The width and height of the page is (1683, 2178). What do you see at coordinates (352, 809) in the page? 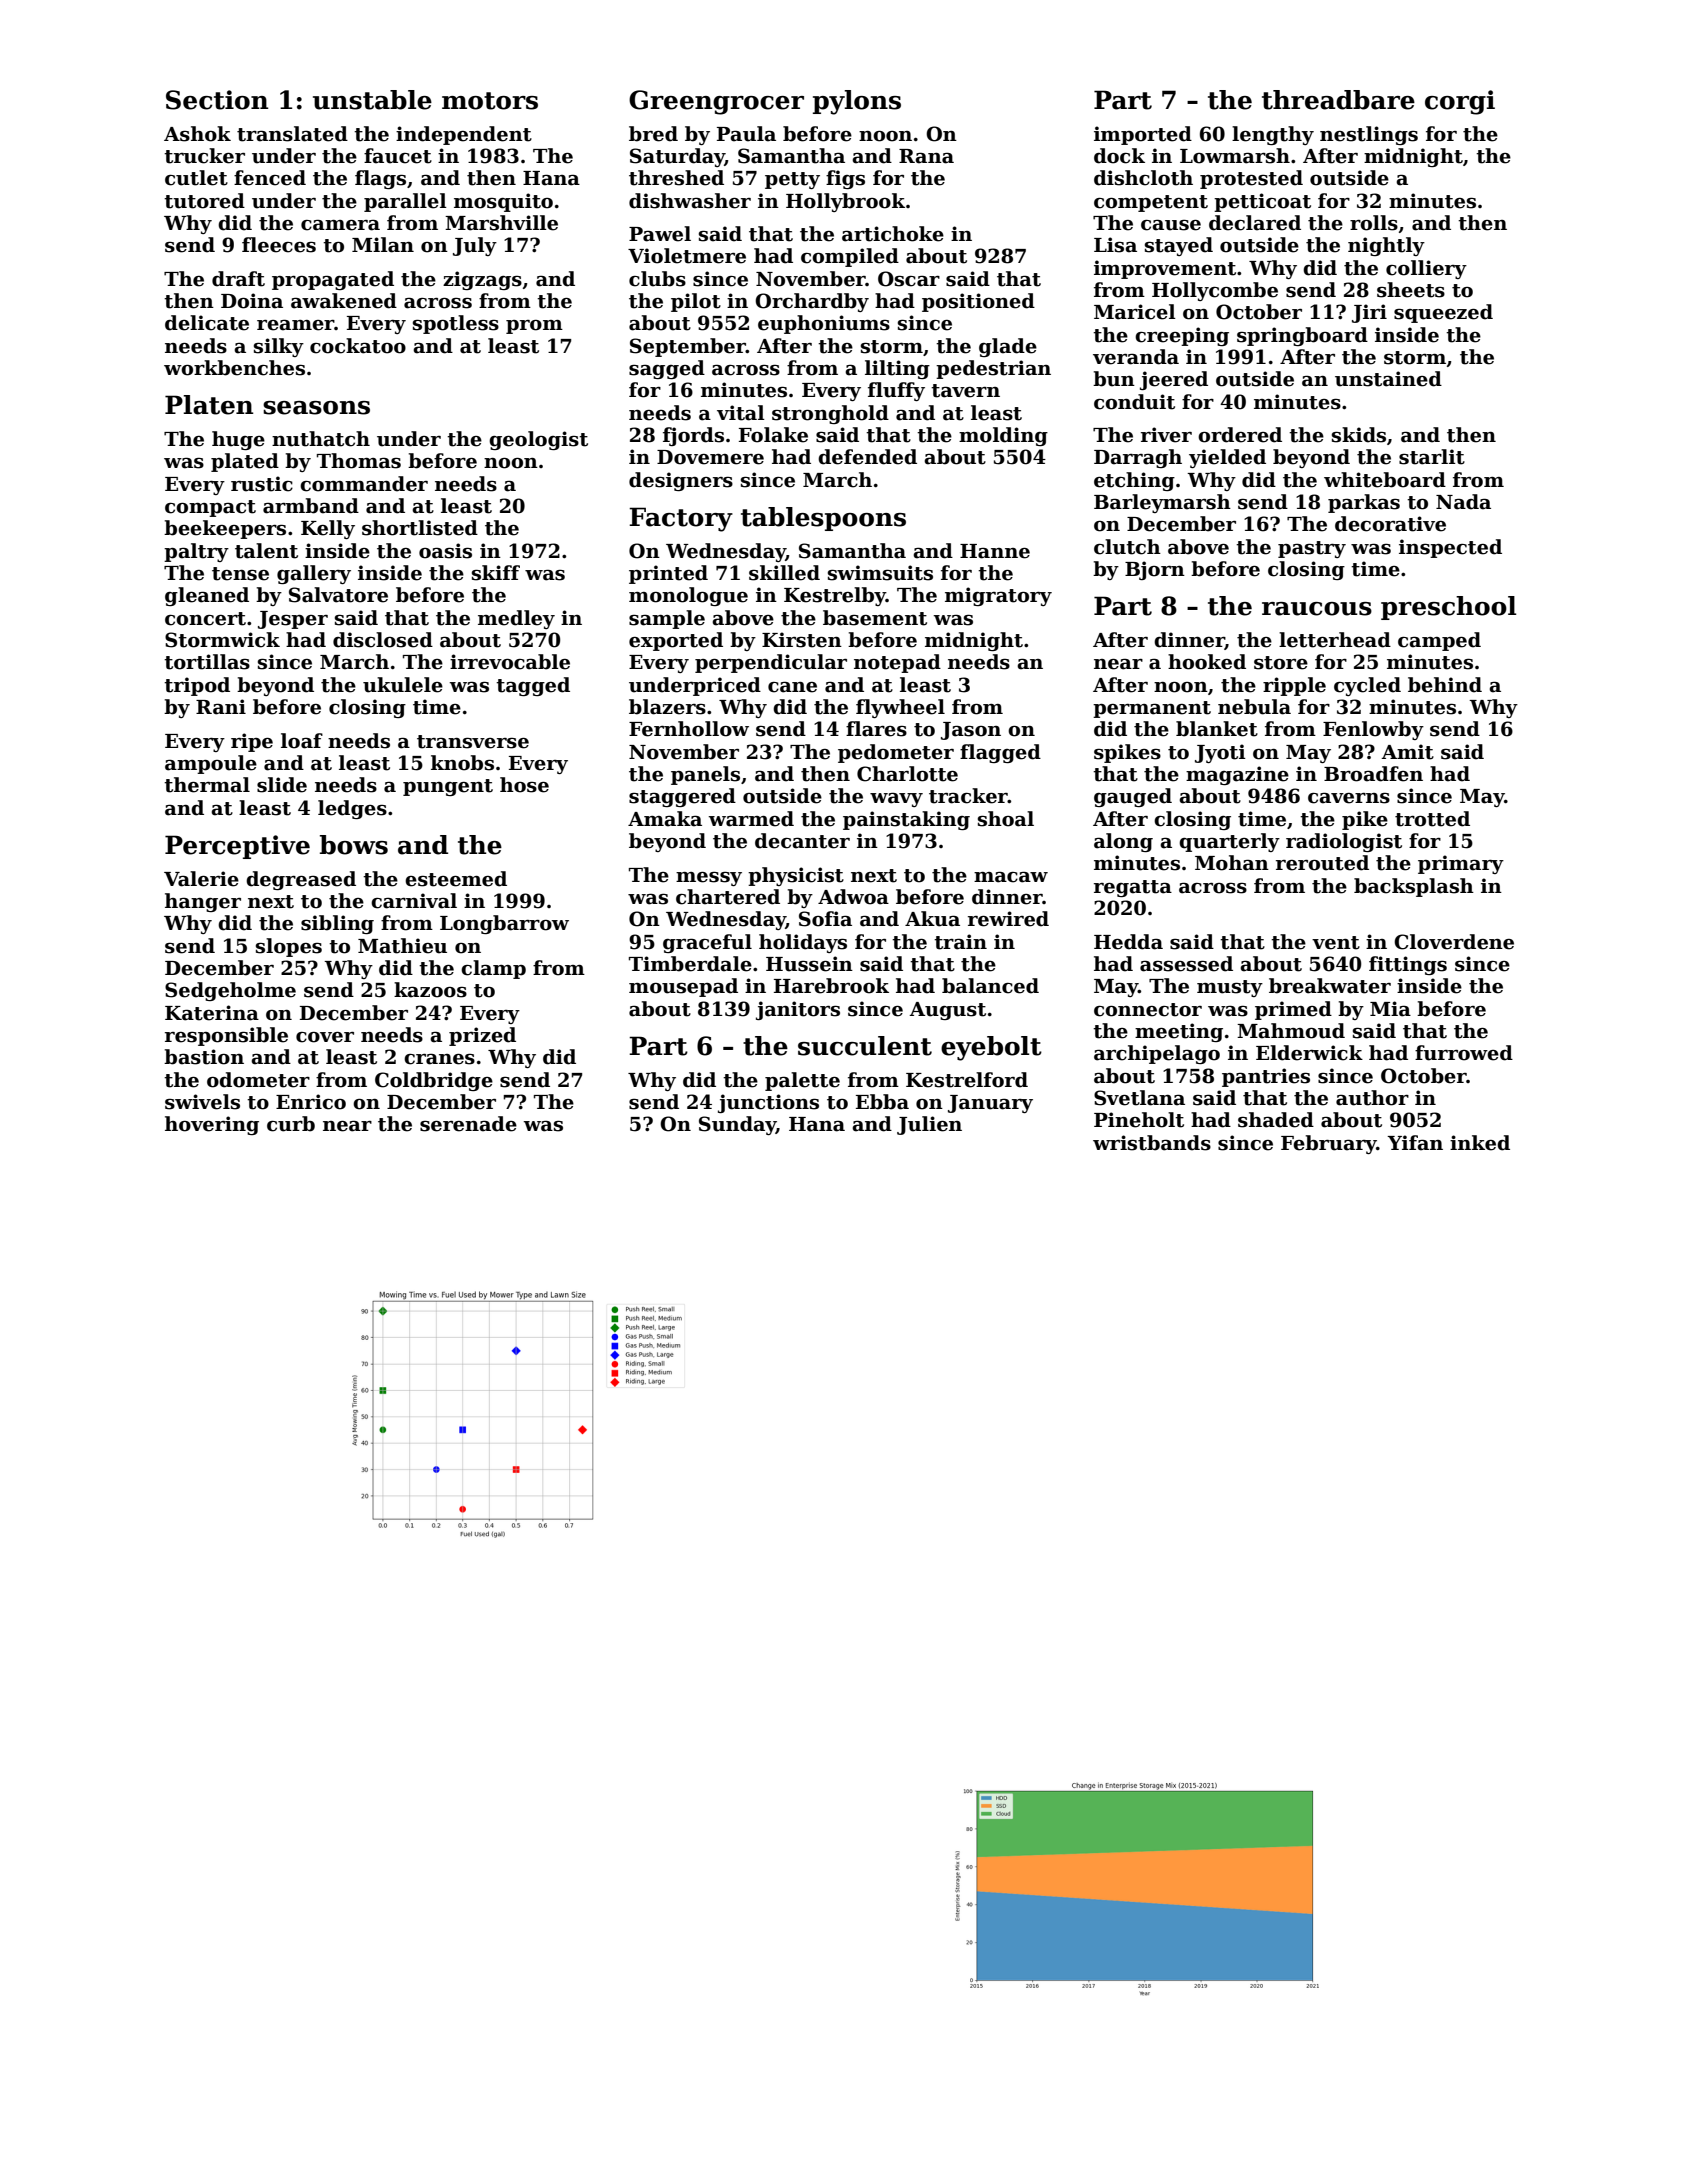
I see `ledges` at bounding box center [352, 809].
